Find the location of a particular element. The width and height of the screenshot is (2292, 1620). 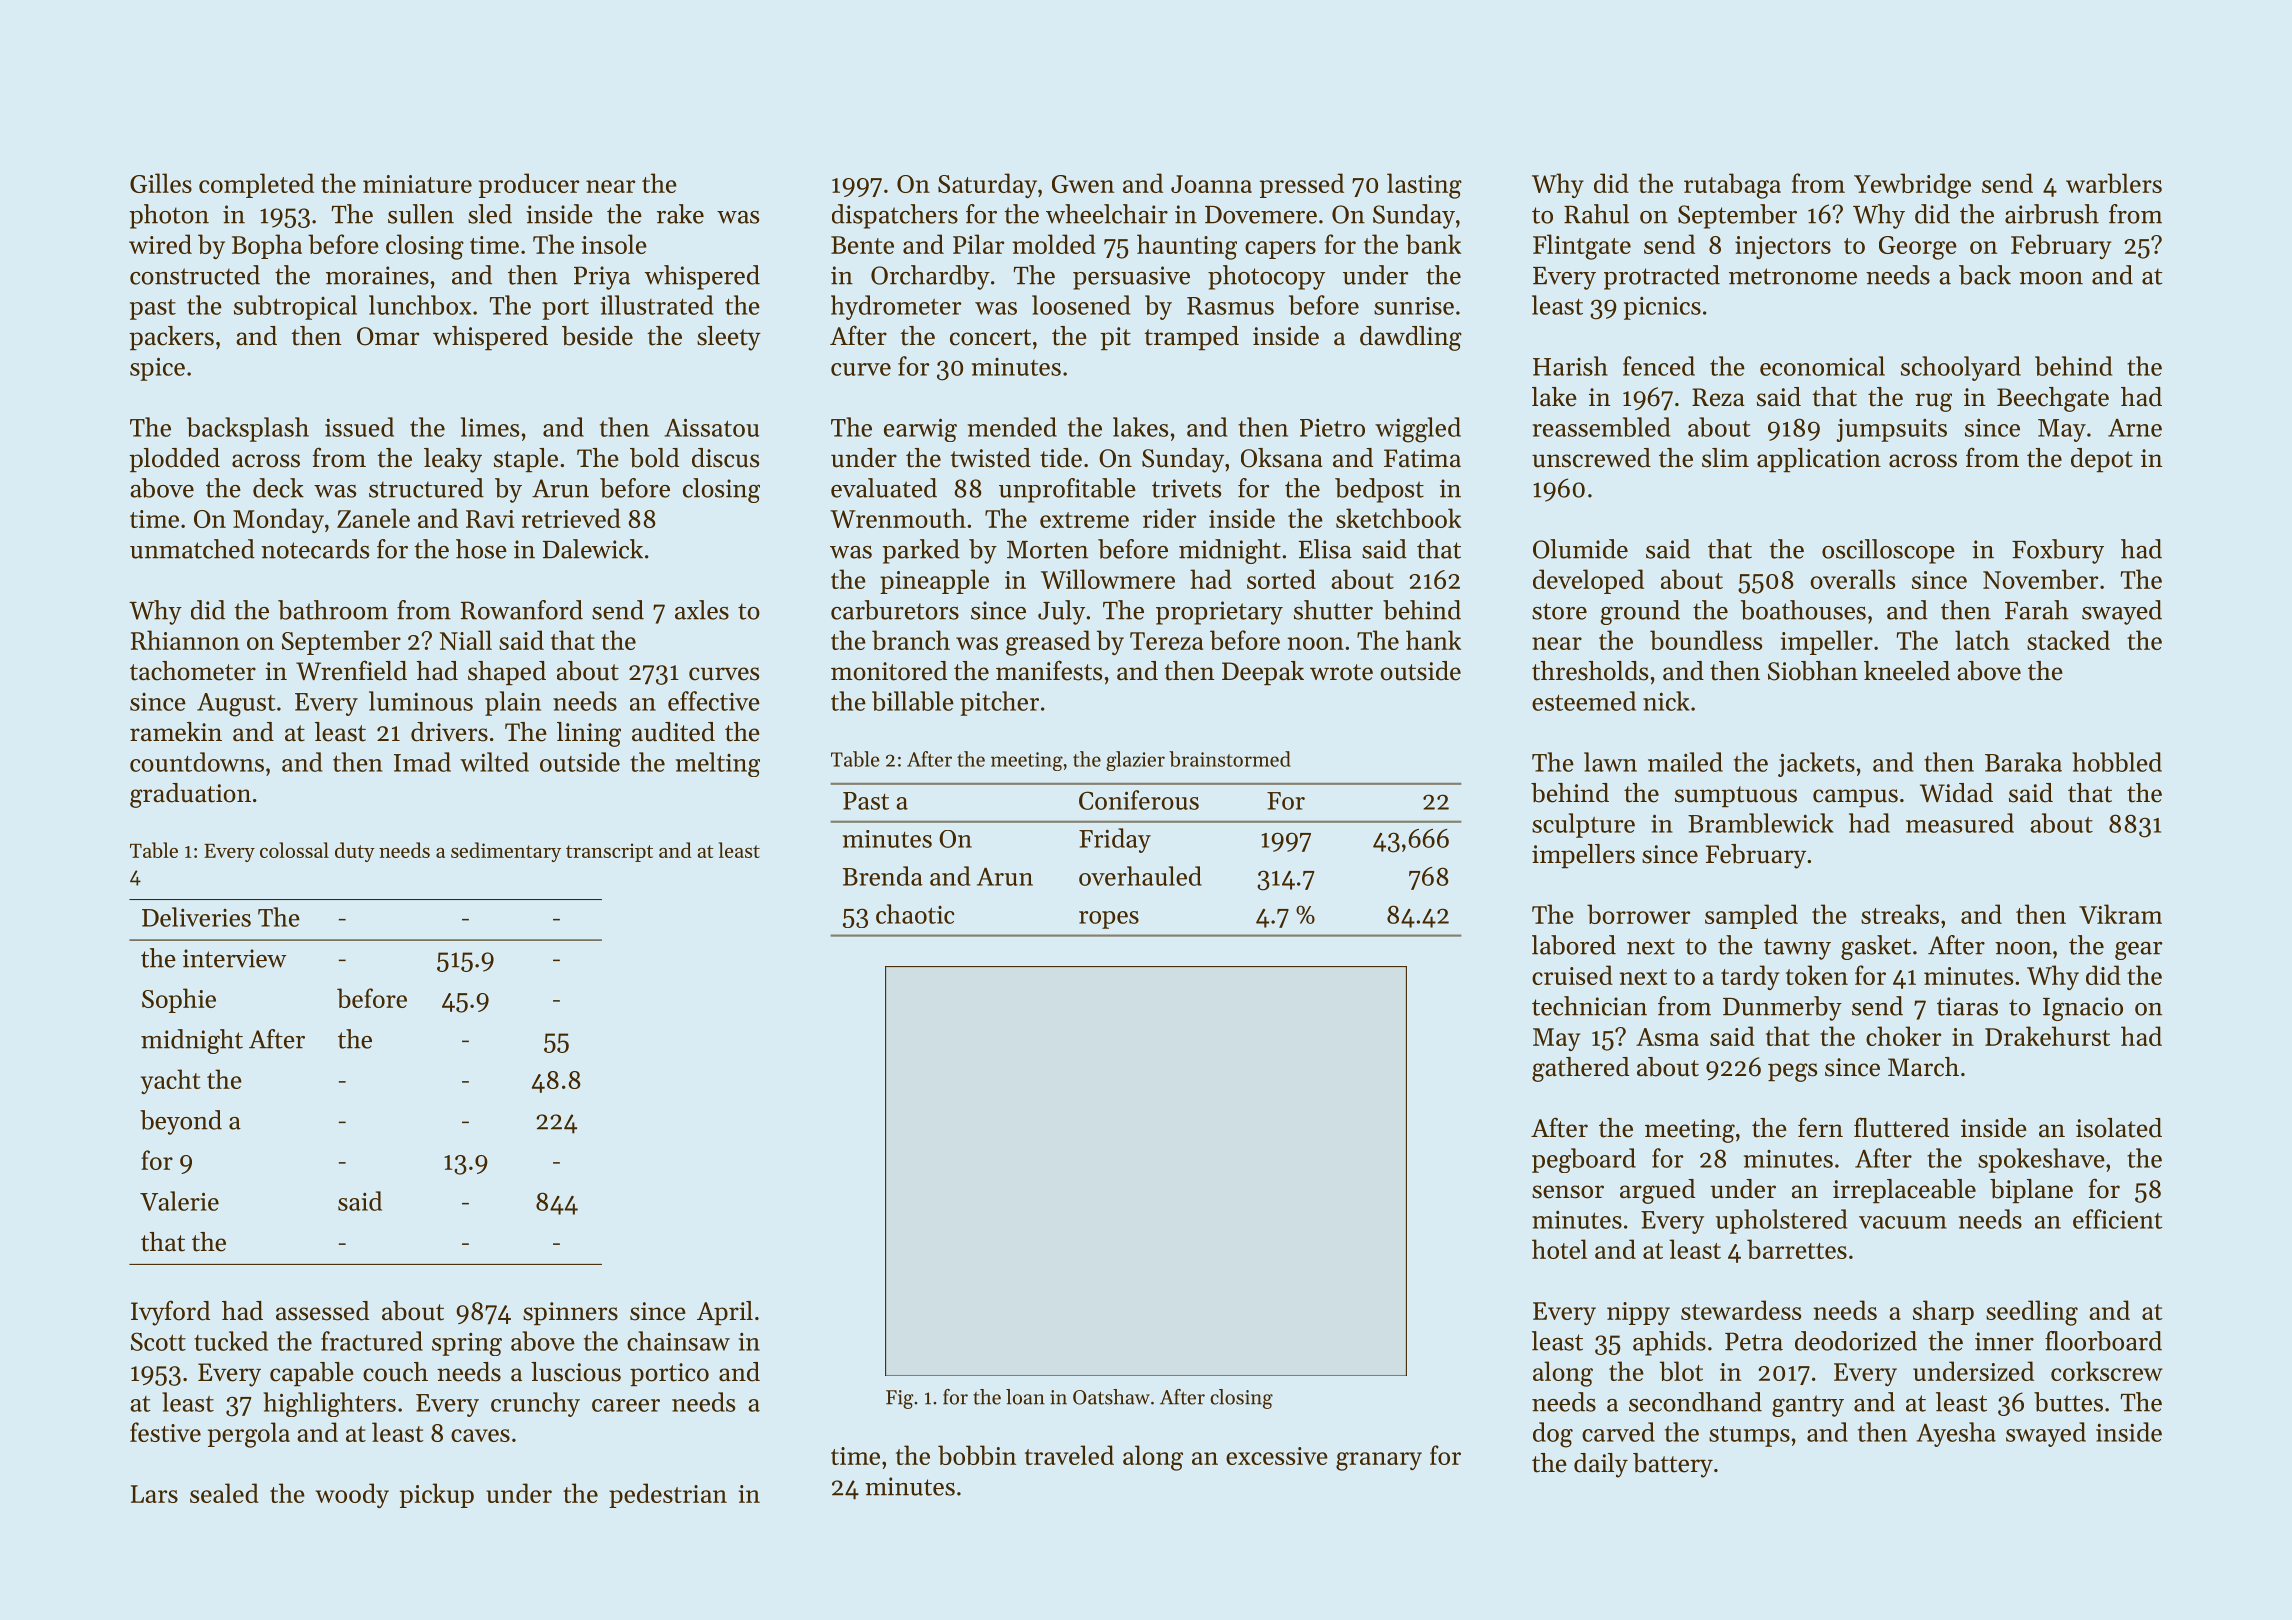

Brenda is located at coordinates (883, 876).
